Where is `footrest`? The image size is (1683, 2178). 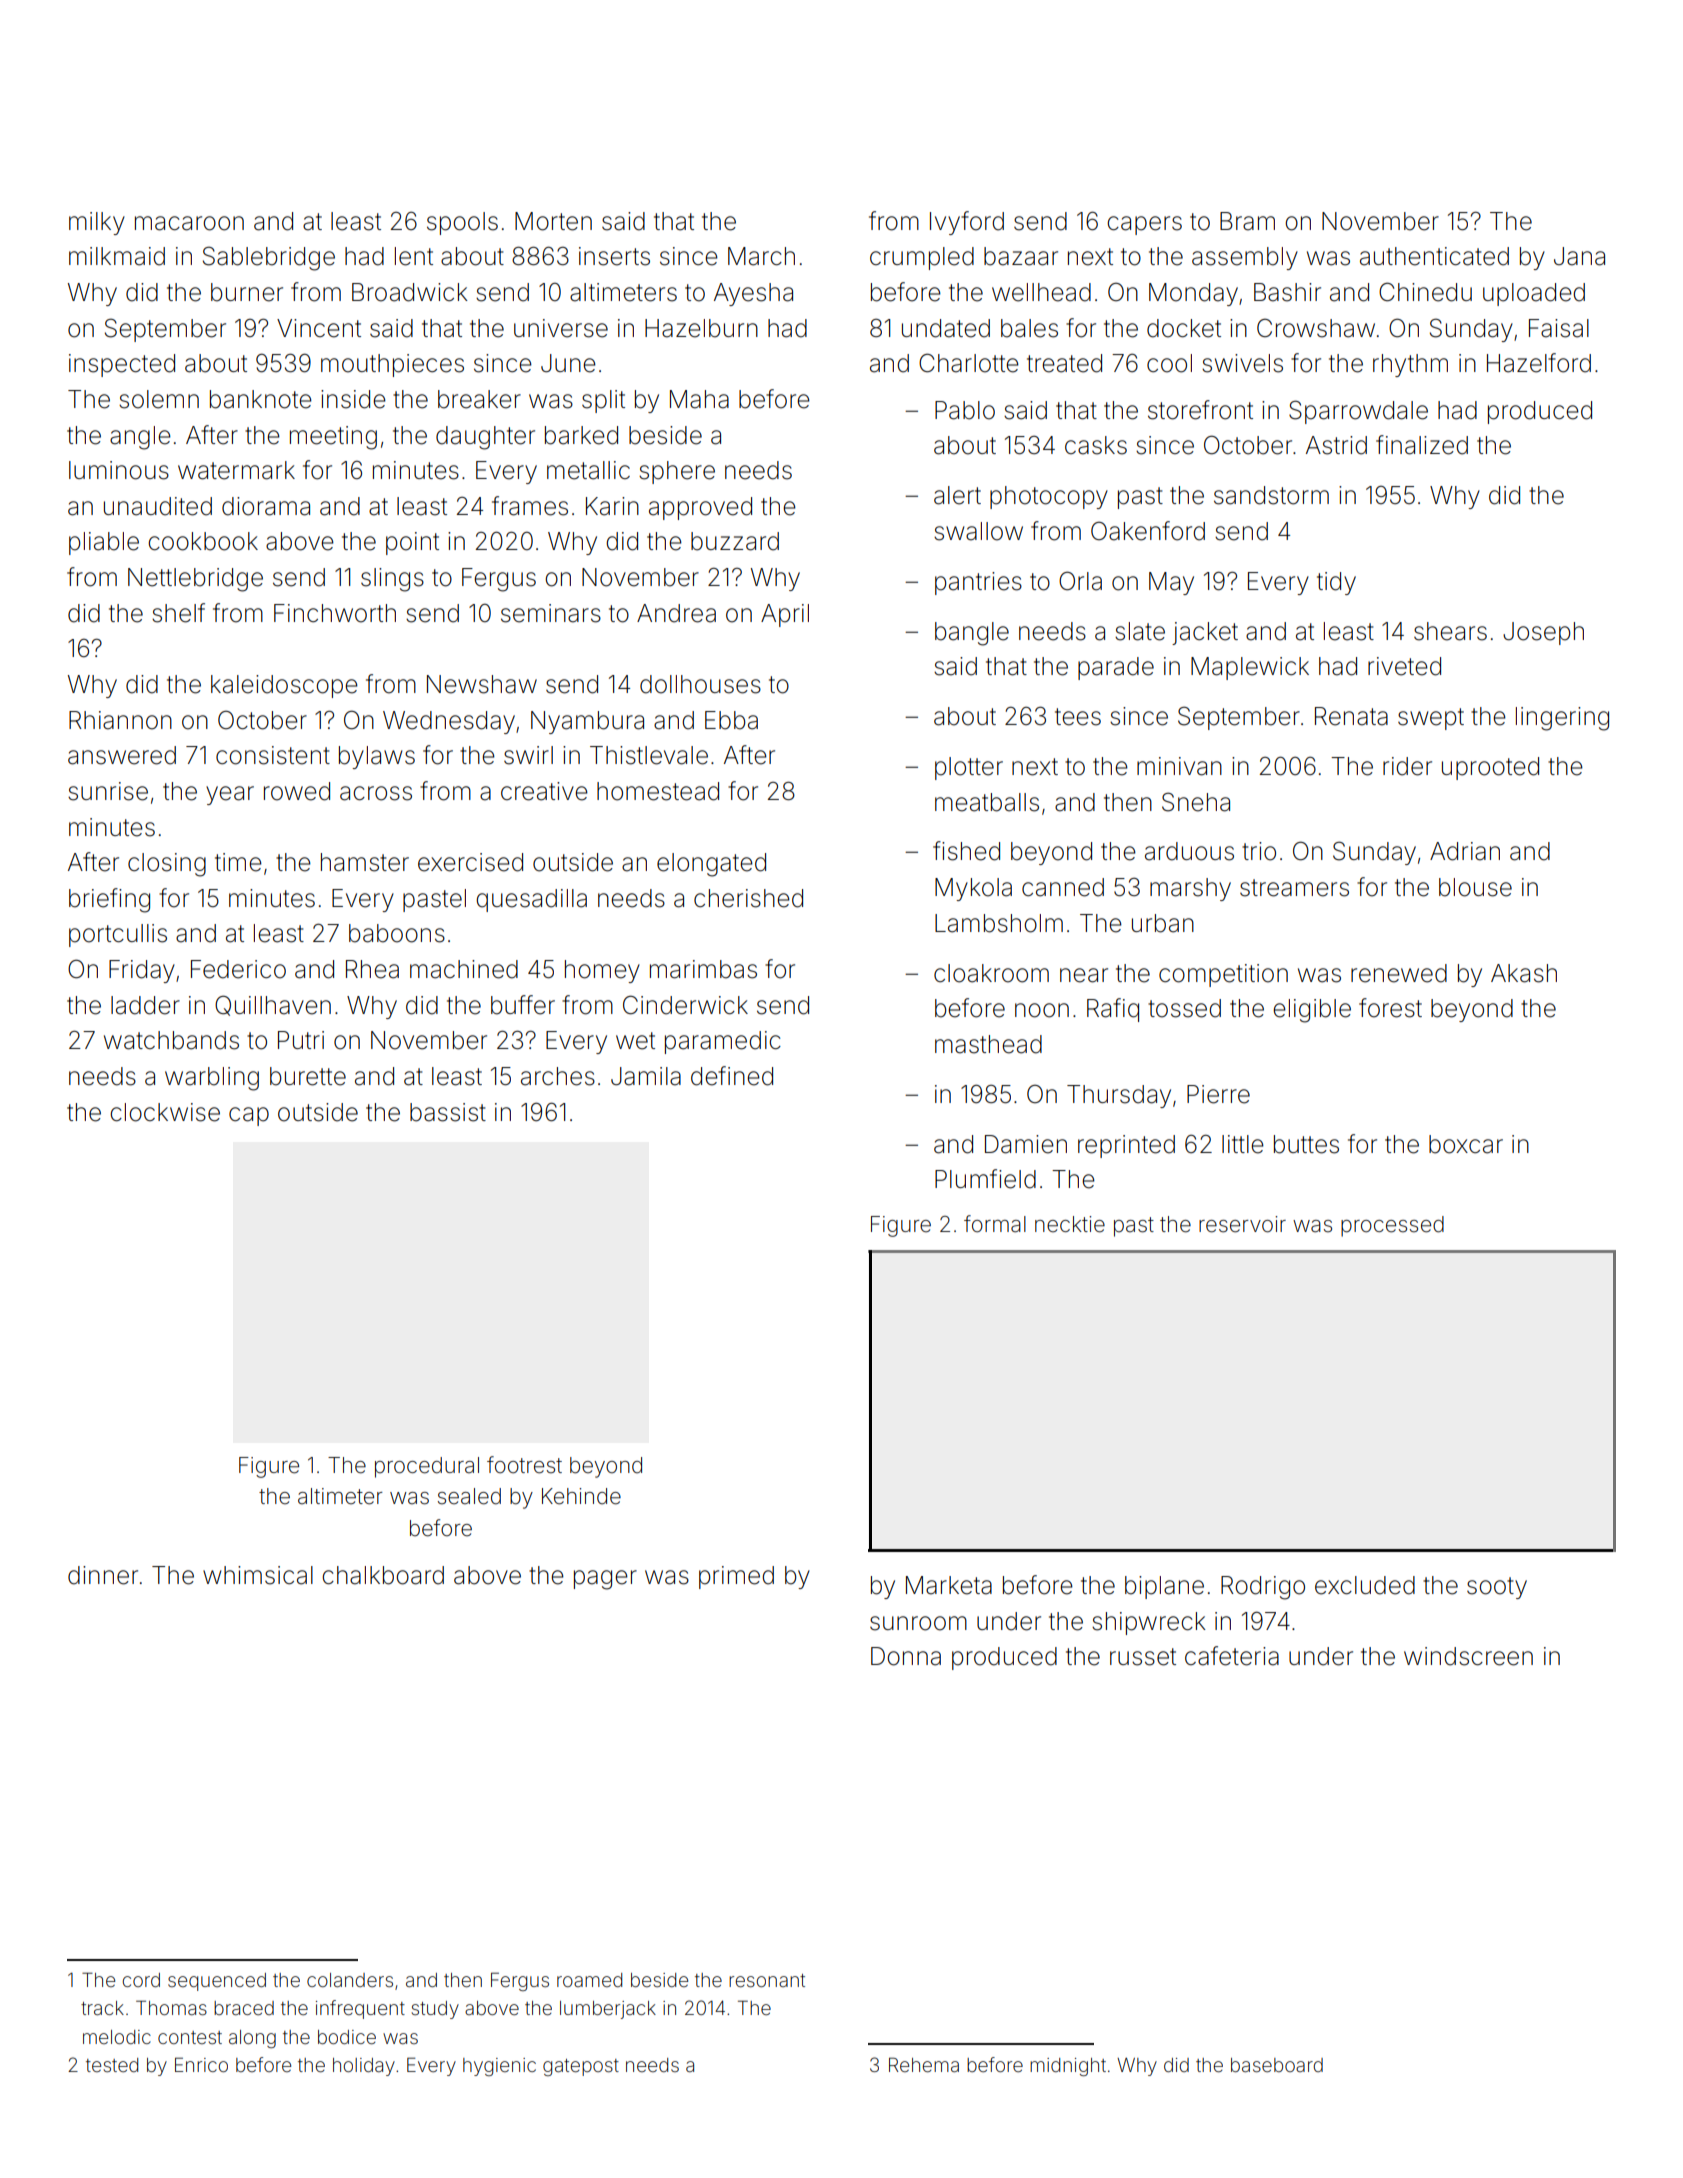
footrest is located at coordinates (524, 1465).
